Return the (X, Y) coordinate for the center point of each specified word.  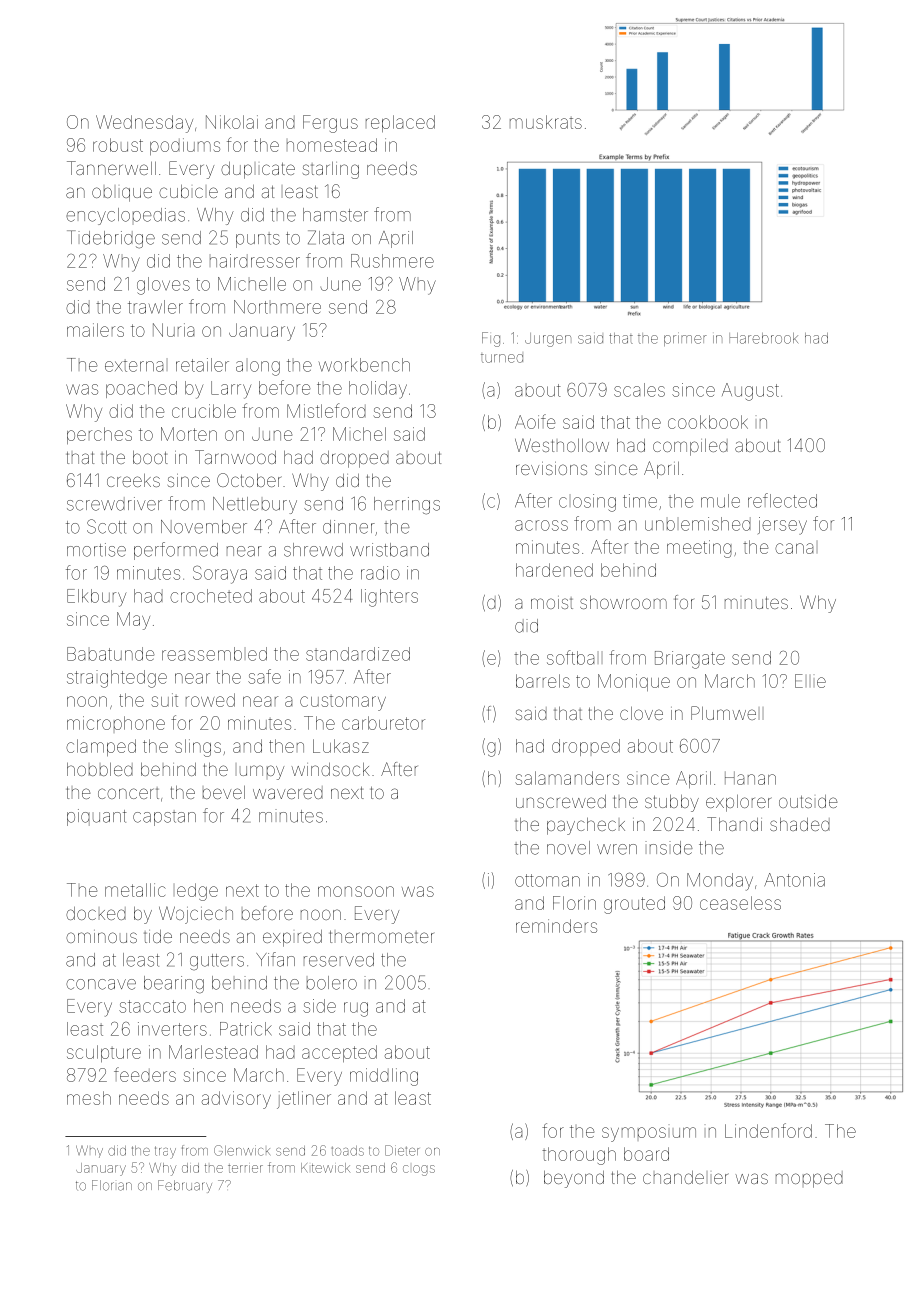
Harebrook (763, 338)
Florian (112, 1185)
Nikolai (232, 122)
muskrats (546, 122)
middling (384, 1077)
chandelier (686, 1177)
